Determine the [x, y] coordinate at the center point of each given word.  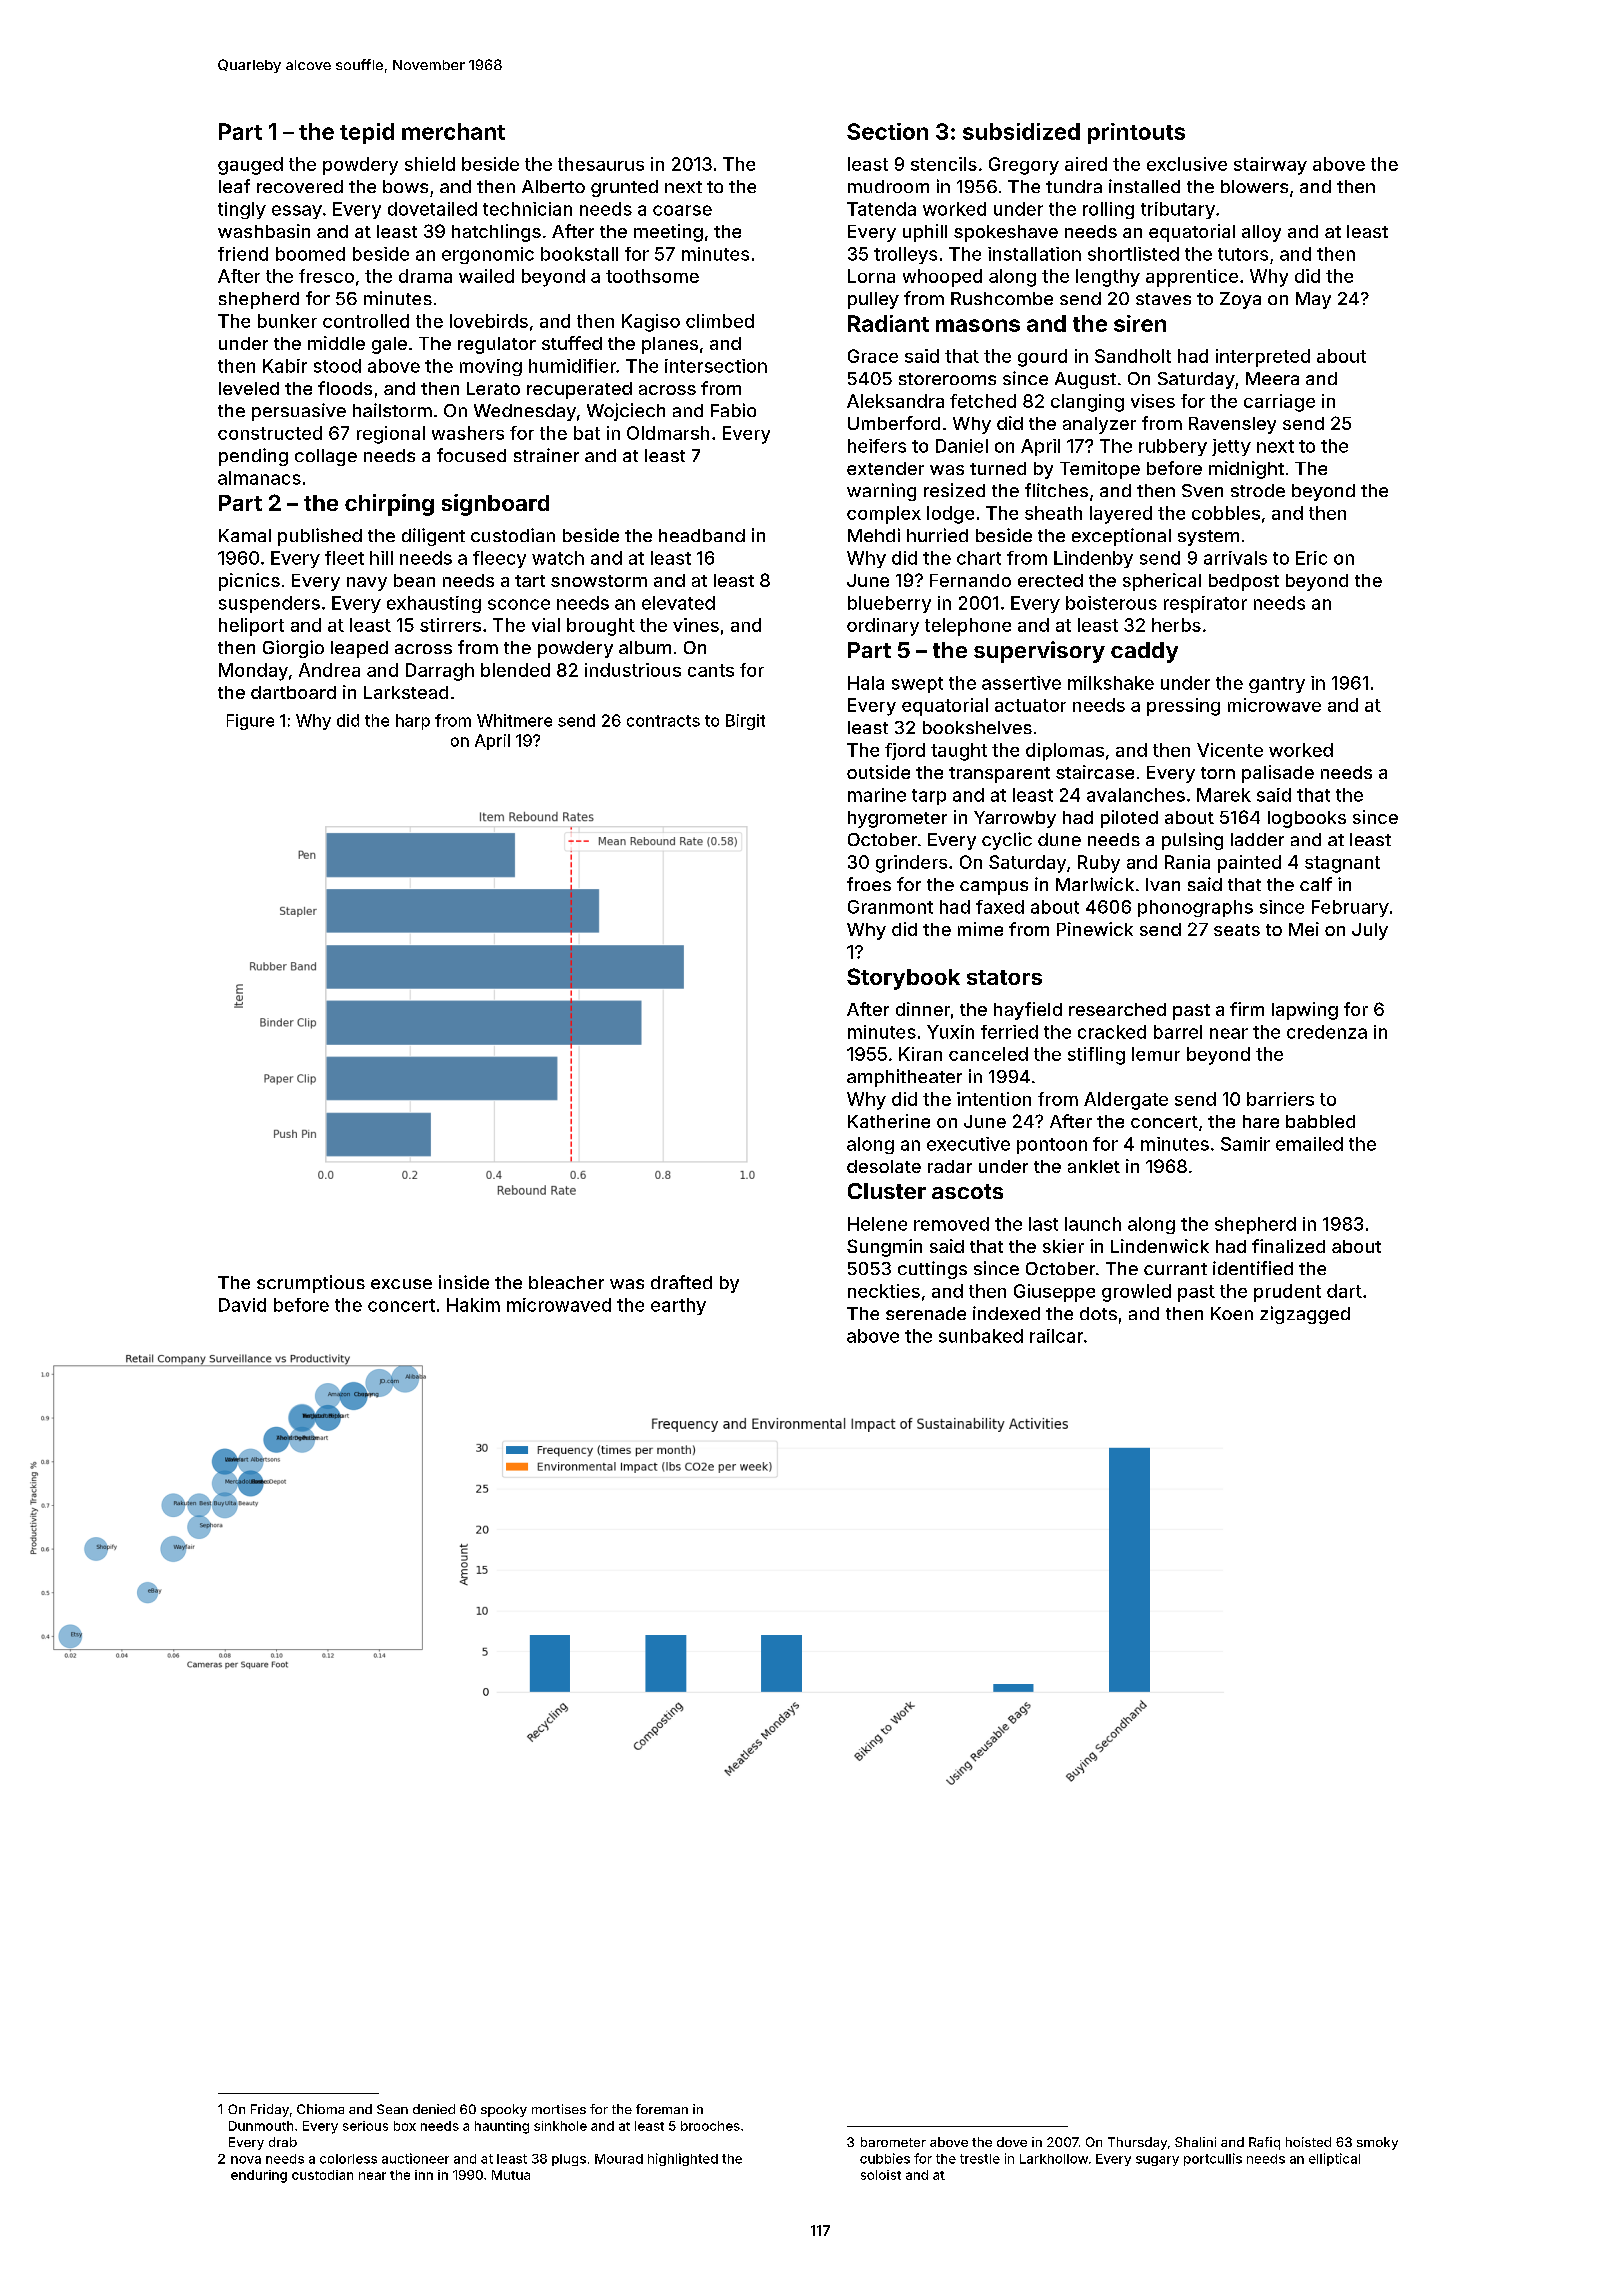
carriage [1279, 403]
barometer [893, 2142]
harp [413, 722]
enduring [259, 2176]
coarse [682, 210]
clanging [1087, 403]
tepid [367, 133]
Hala [866, 683]
